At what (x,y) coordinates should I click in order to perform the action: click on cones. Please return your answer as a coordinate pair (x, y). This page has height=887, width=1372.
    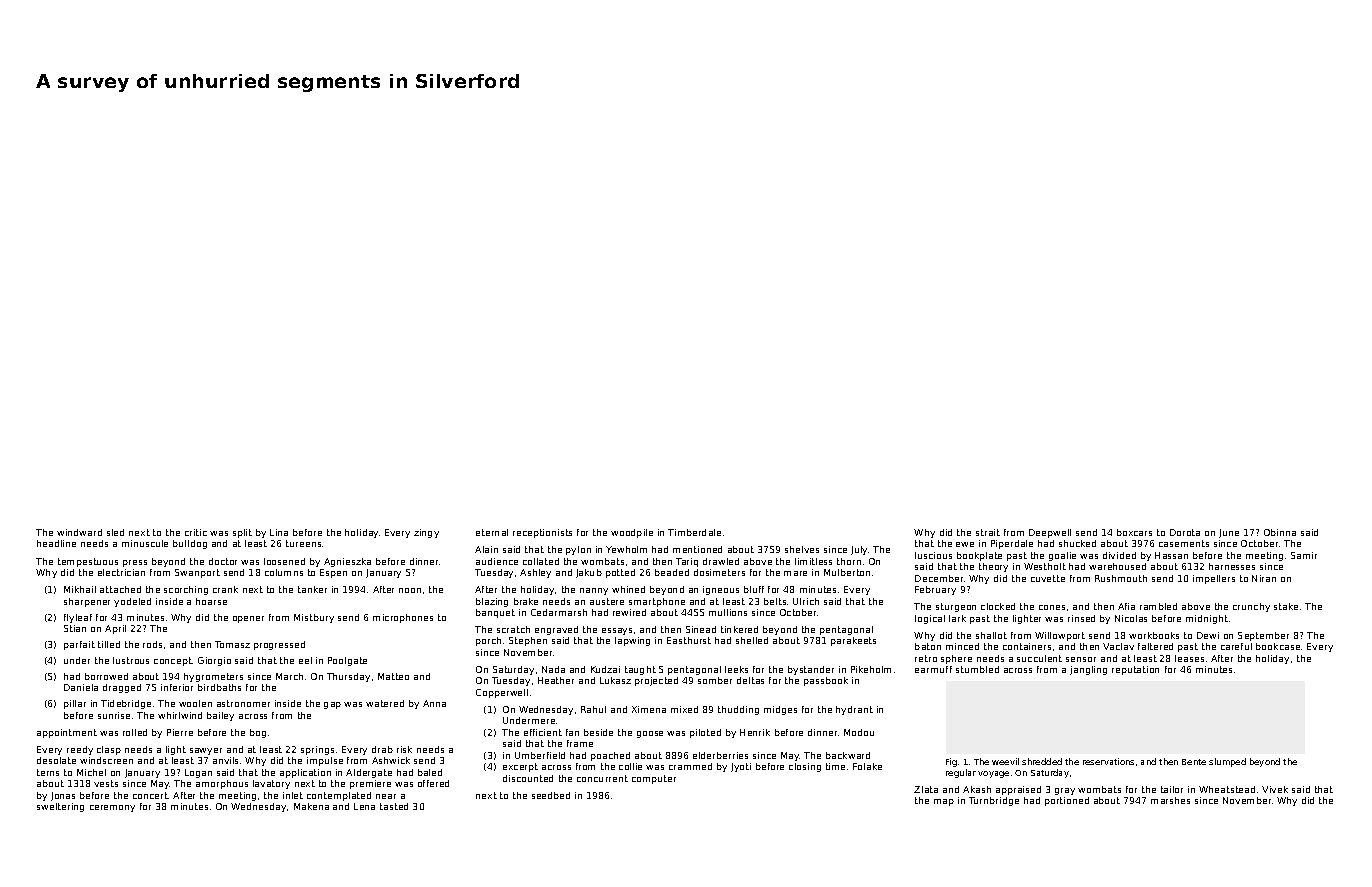
    Looking at the image, I should click on (1052, 607).
